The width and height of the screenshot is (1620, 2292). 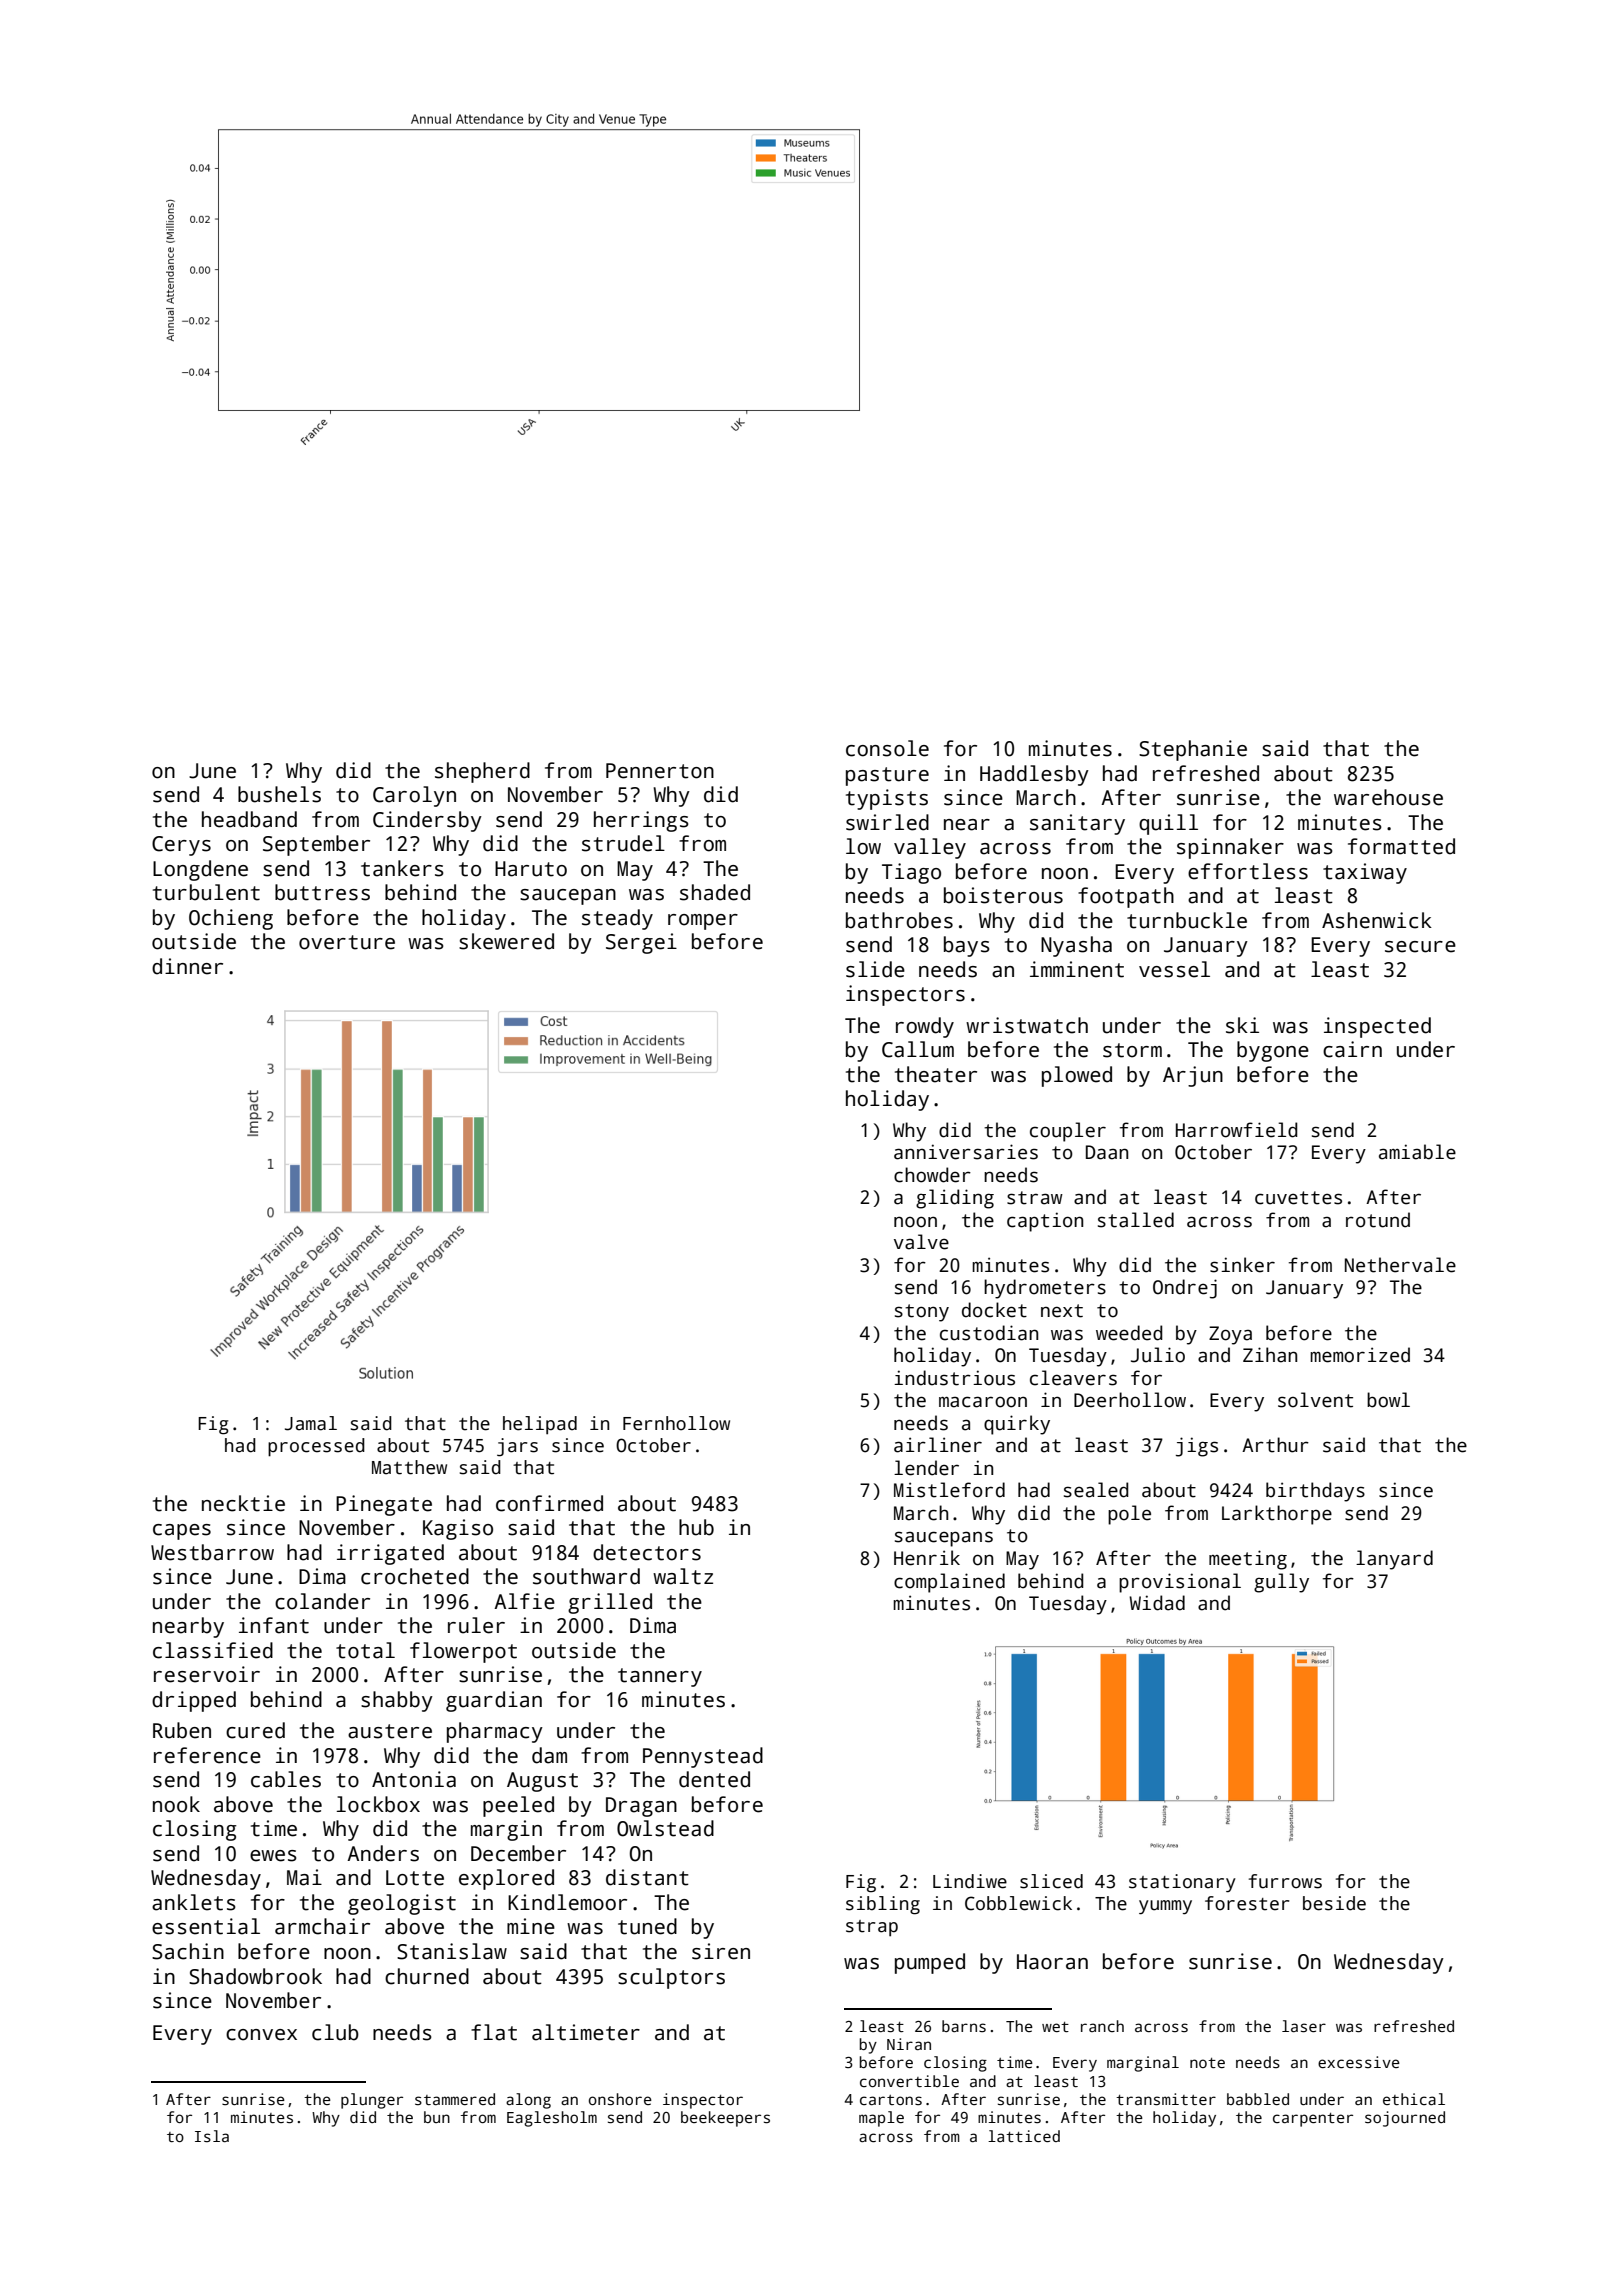 What do you see at coordinates (1193, 750) in the screenshot?
I see `Stephanie` at bounding box center [1193, 750].
